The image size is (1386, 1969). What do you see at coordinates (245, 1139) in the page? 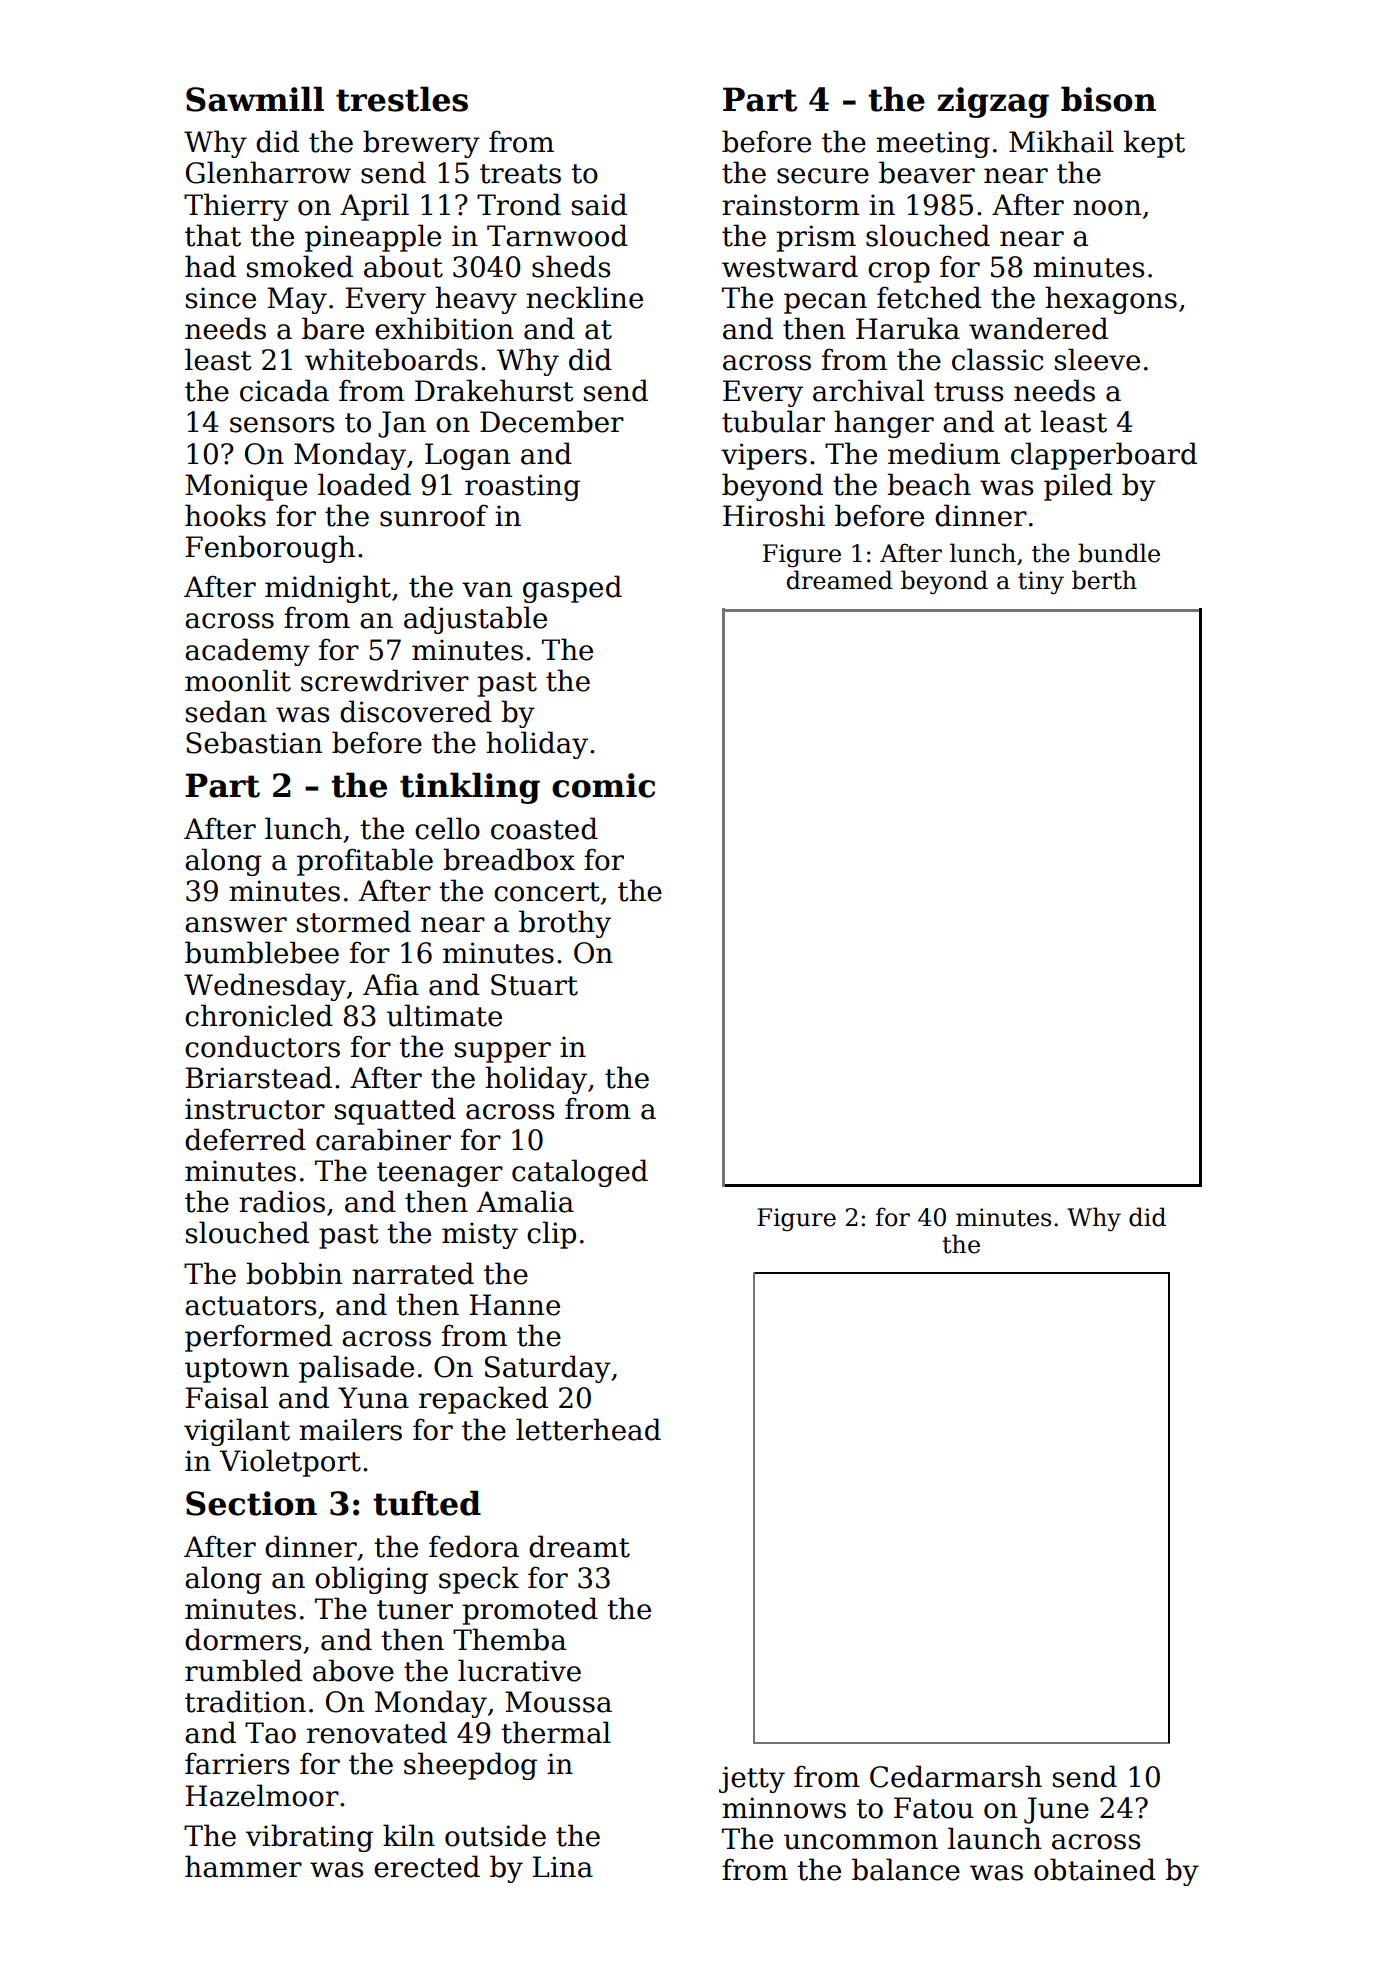
I see `deferred` at bounding box center [245, 1139].
